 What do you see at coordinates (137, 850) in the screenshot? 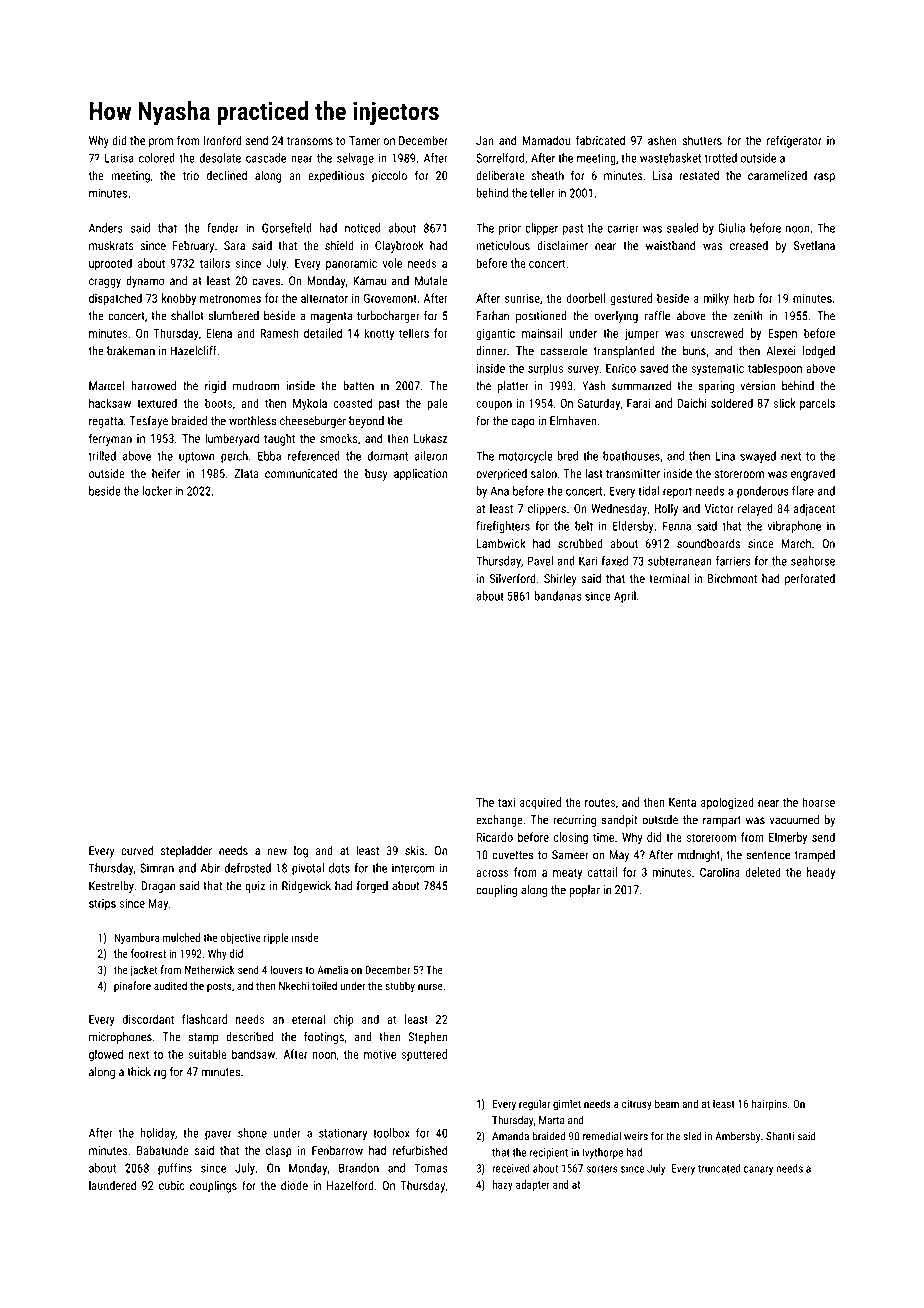
I see `curved` at bounding box center [137, 850].
